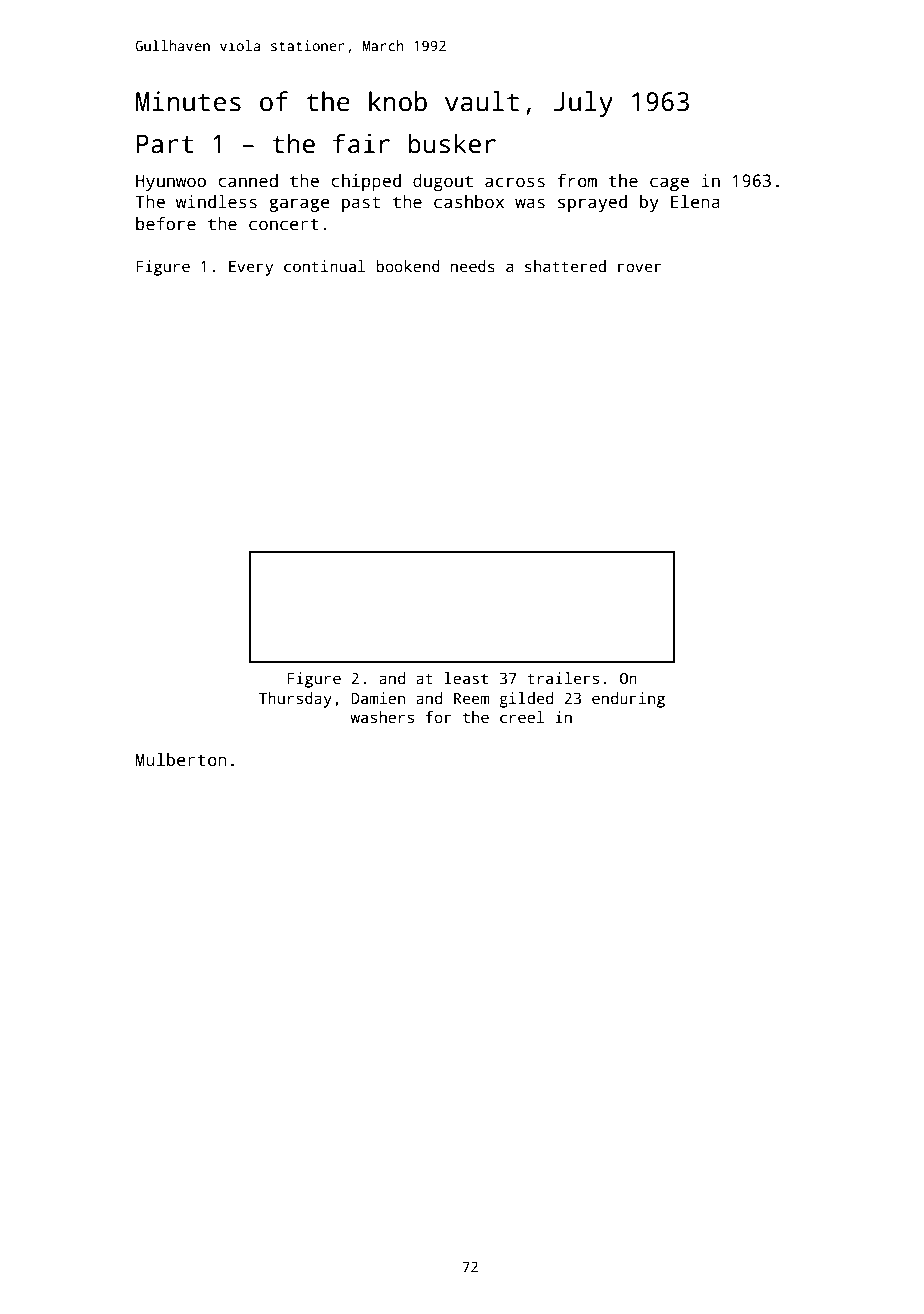 The height and width of the image is (1314, 924). I want to click on concert, so click(284, 224).
